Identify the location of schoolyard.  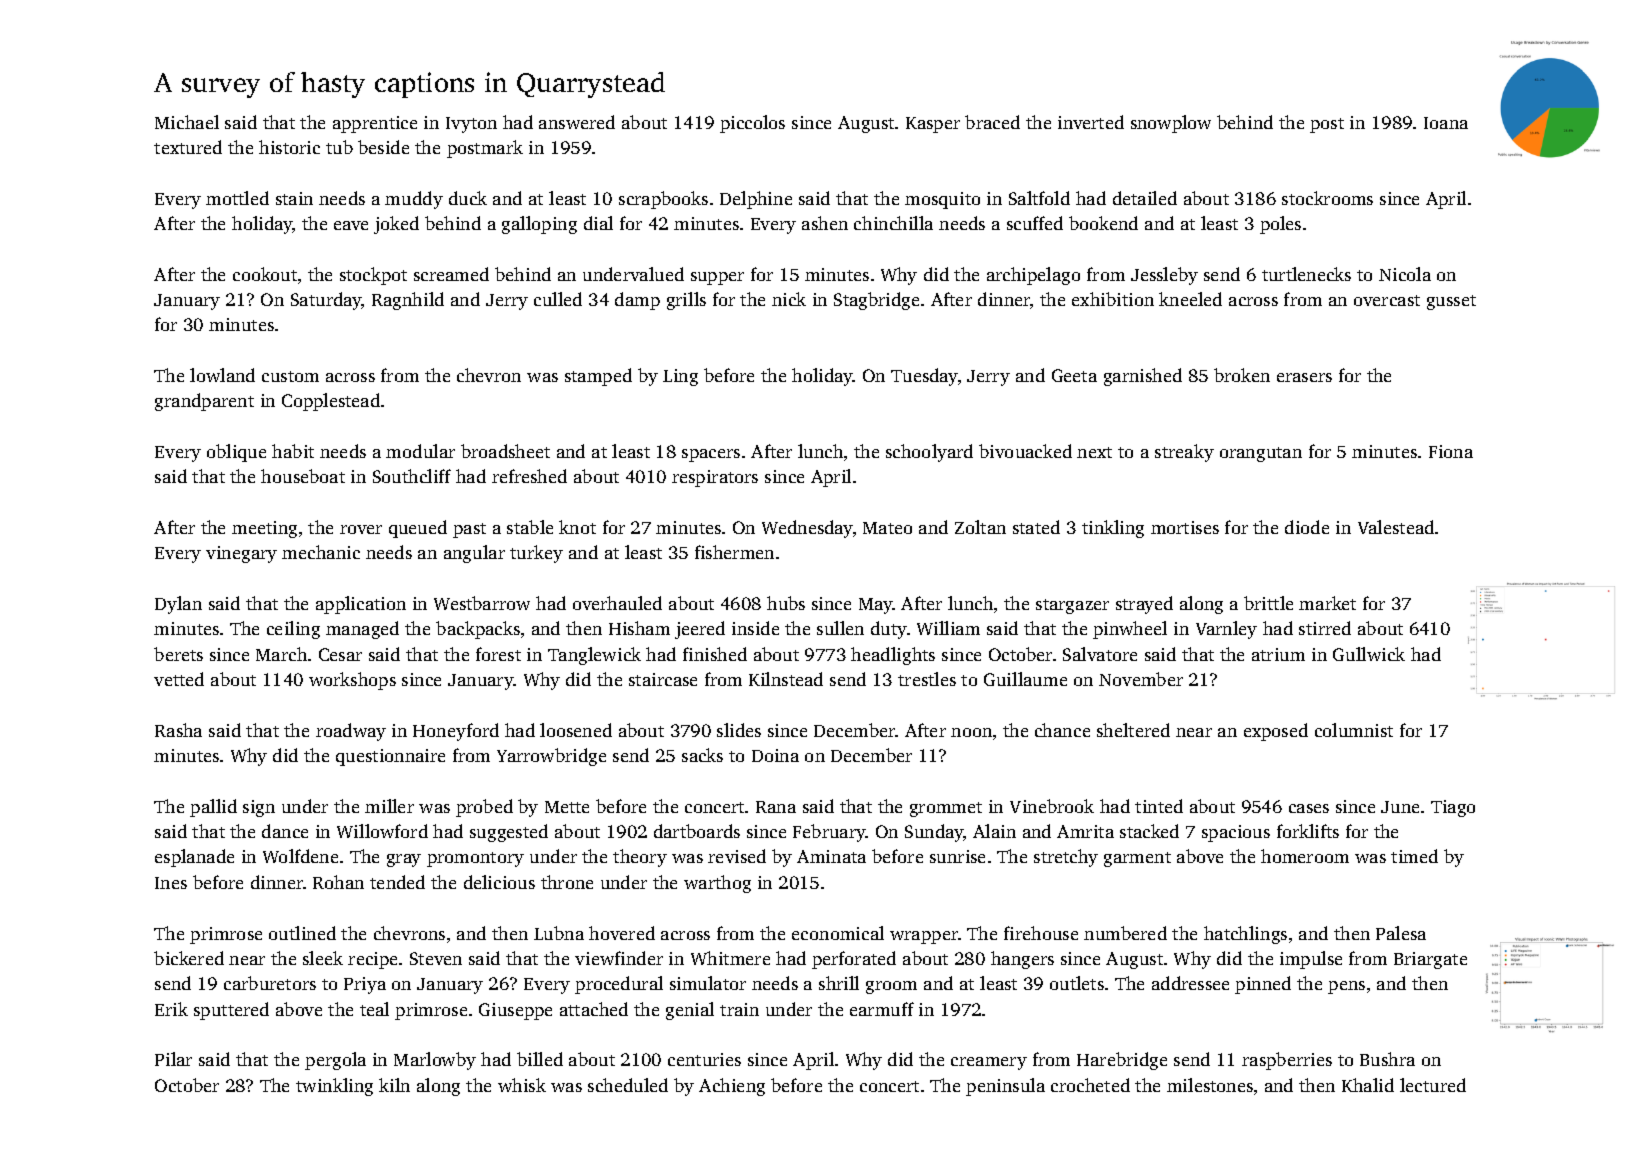
(929, 453).
